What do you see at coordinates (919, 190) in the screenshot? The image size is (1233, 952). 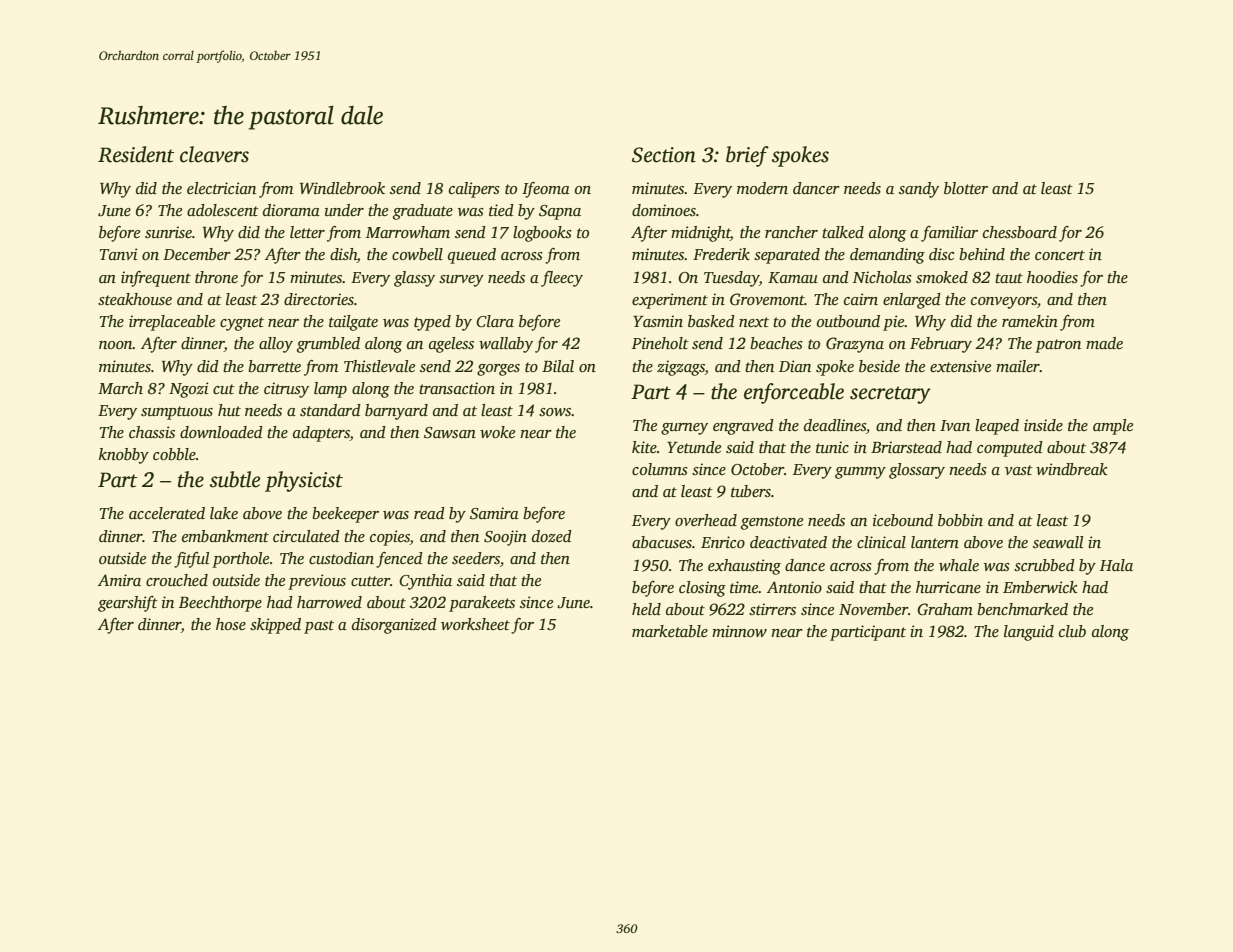 I see `sandy` at bounding box center [919, 190].
